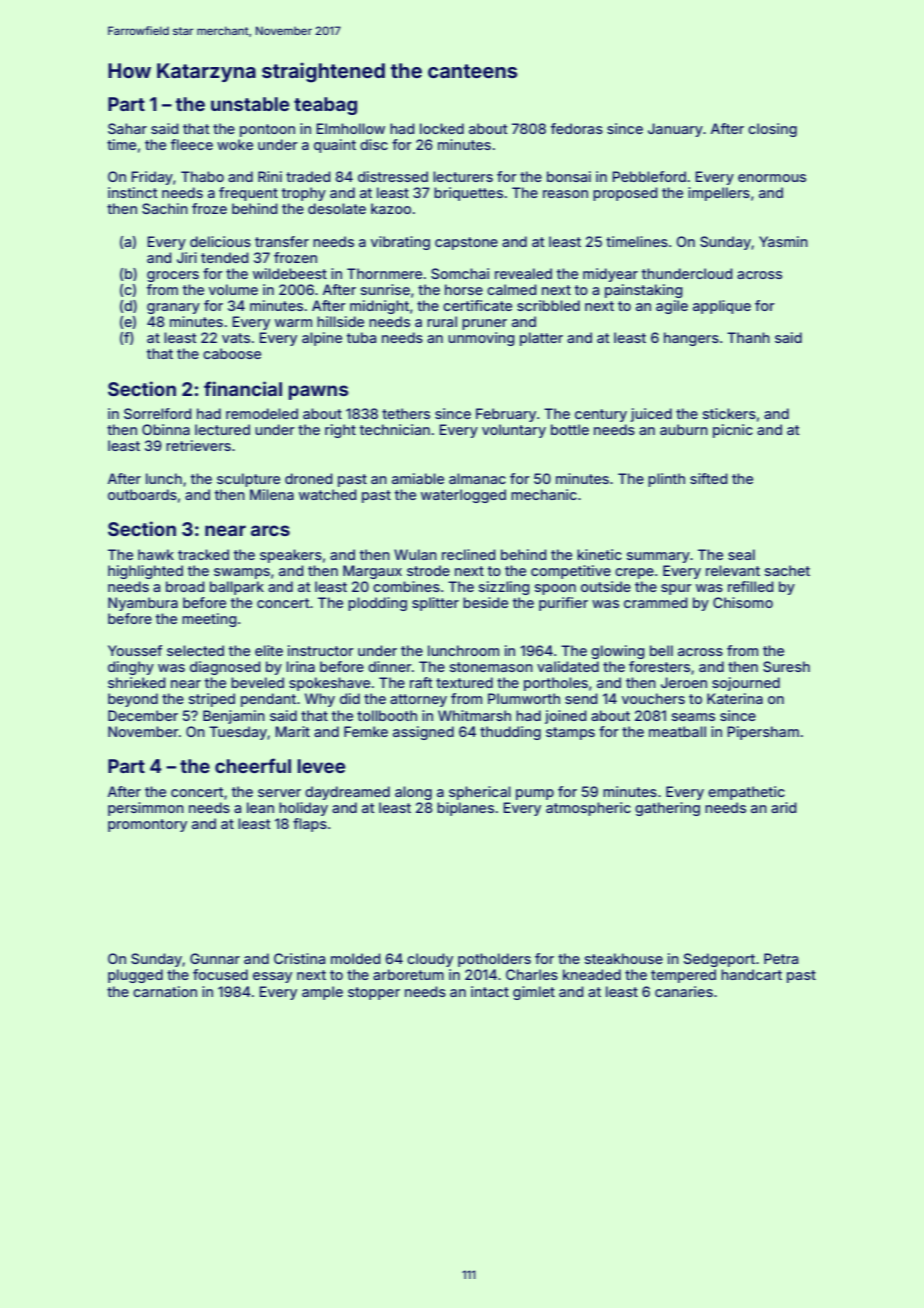  I want to click on scribbled, so click(548, 305).
